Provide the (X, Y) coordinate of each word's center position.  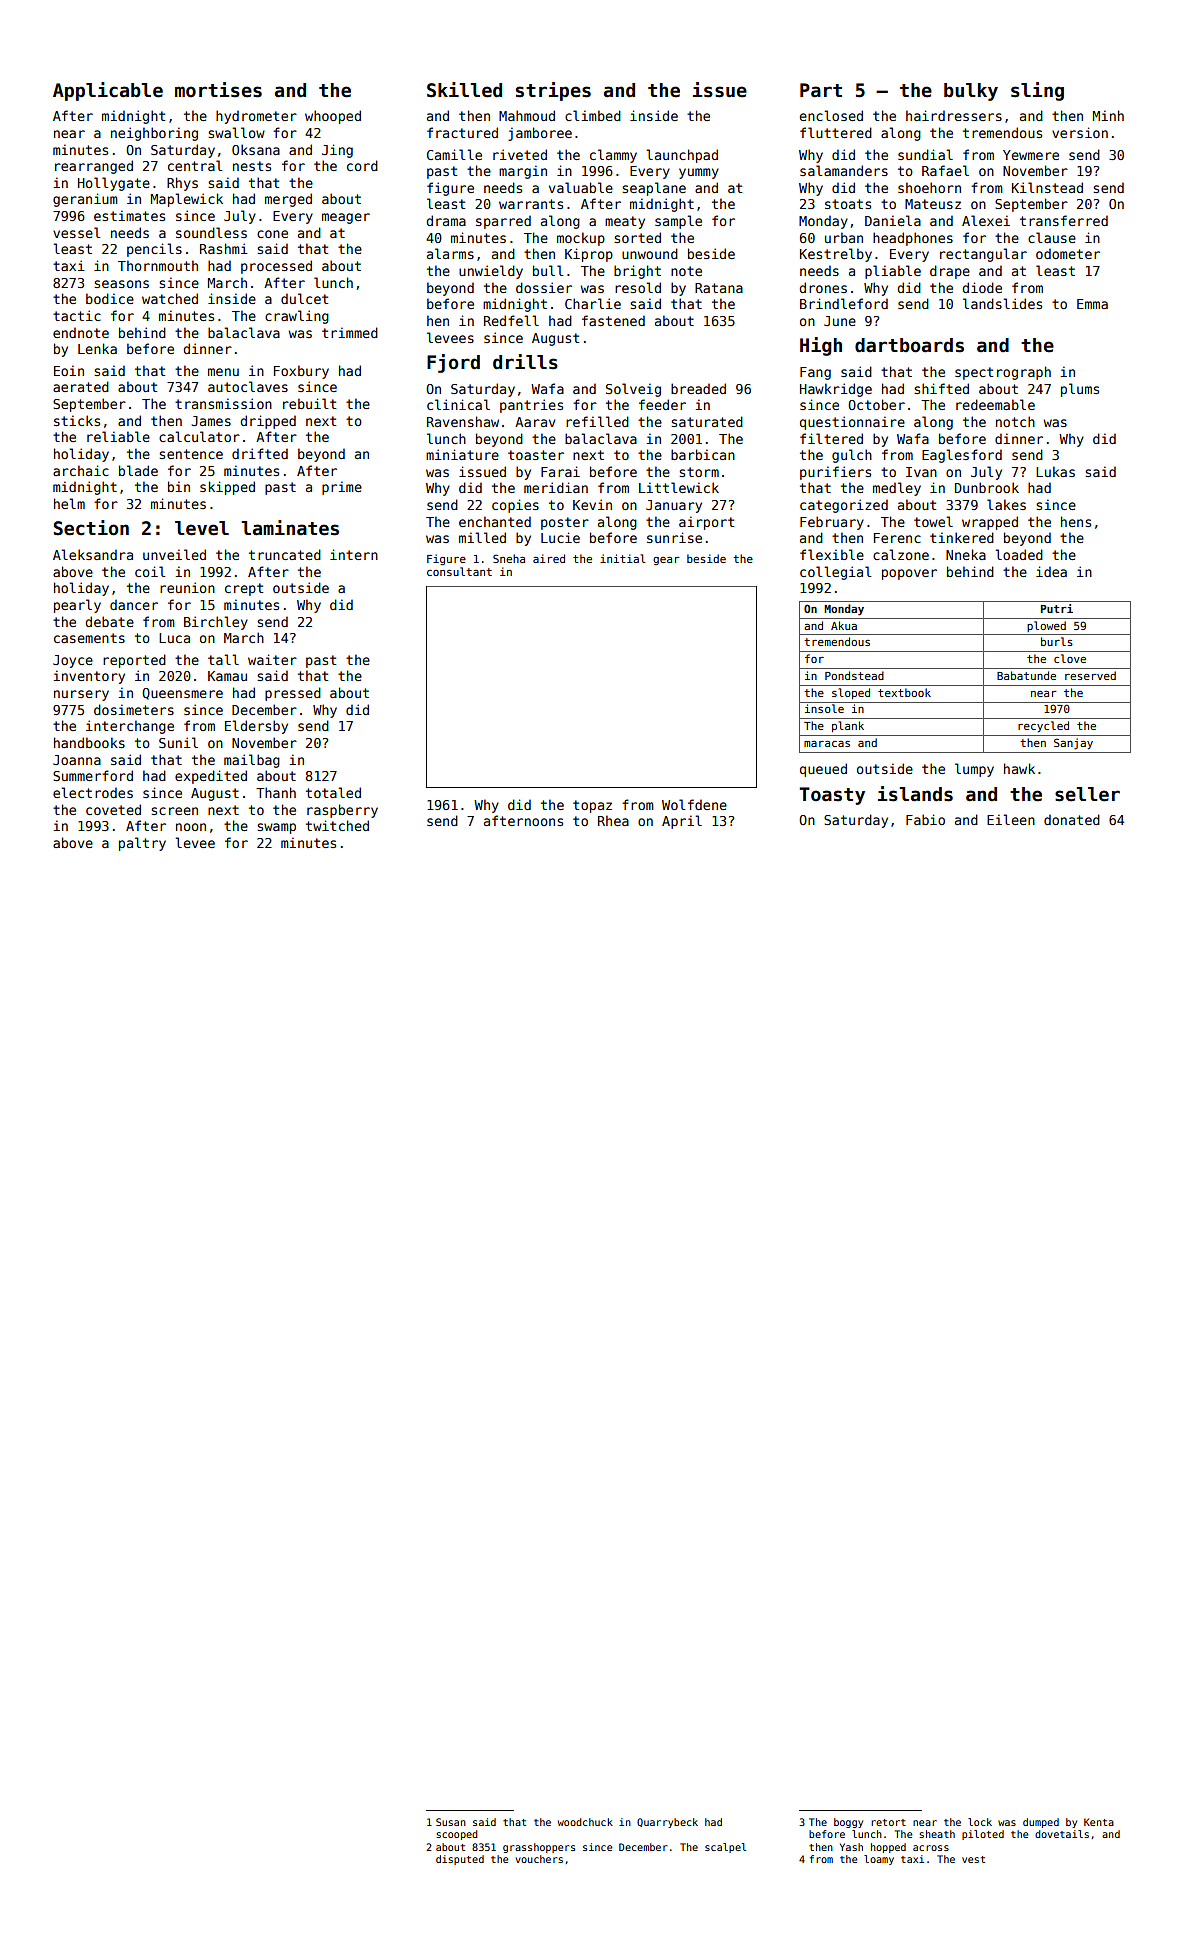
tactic (77, 315)
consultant (459, 571)
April (682, 822)
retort (888, 1822)
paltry (142, 844)
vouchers (539, 1859)
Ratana (719, 288)
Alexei (986, 220)
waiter (272, 659)
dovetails (1062, 1834)
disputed (460, 1860)
